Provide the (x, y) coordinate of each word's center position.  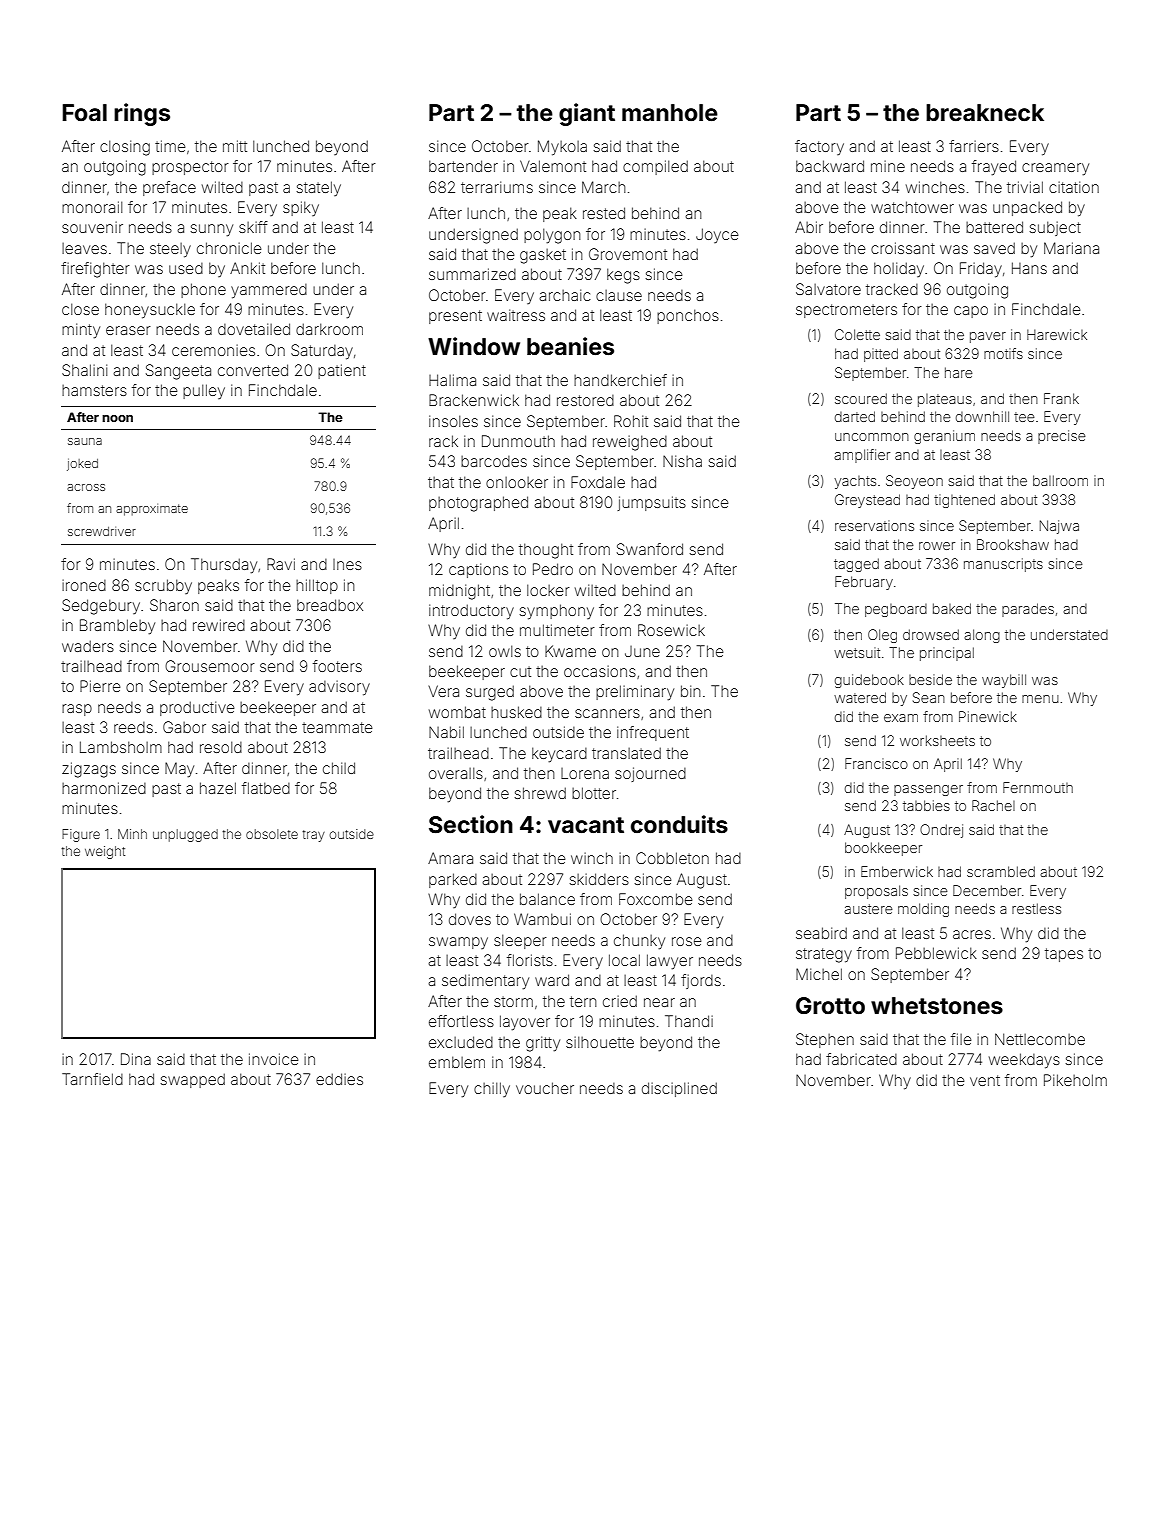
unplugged (185, 835)
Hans (1029, 268)
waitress (516, 315)
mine (888, 166)
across (86, 487)
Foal (84, 113)
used (186, 268)
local (624, 960)
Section (471, 824)
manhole (670, 113)
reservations (874, 525)
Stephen (825, 1040)
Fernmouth (1038, 787)
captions (478, 570)
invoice (273, 1059)
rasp (77, 710)
